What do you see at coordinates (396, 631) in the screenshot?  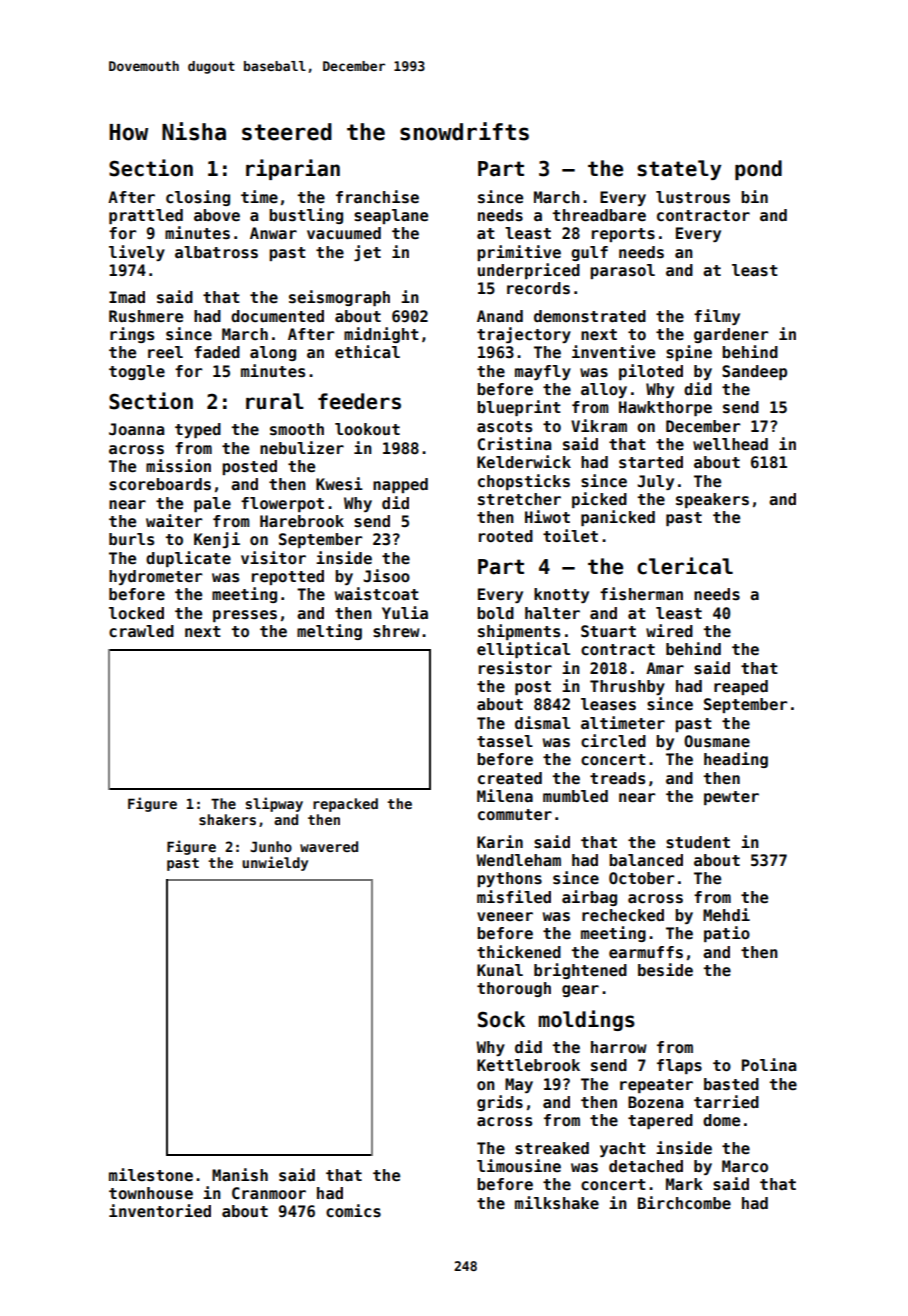 I see `shrew` at bounding box center [396, 631].
